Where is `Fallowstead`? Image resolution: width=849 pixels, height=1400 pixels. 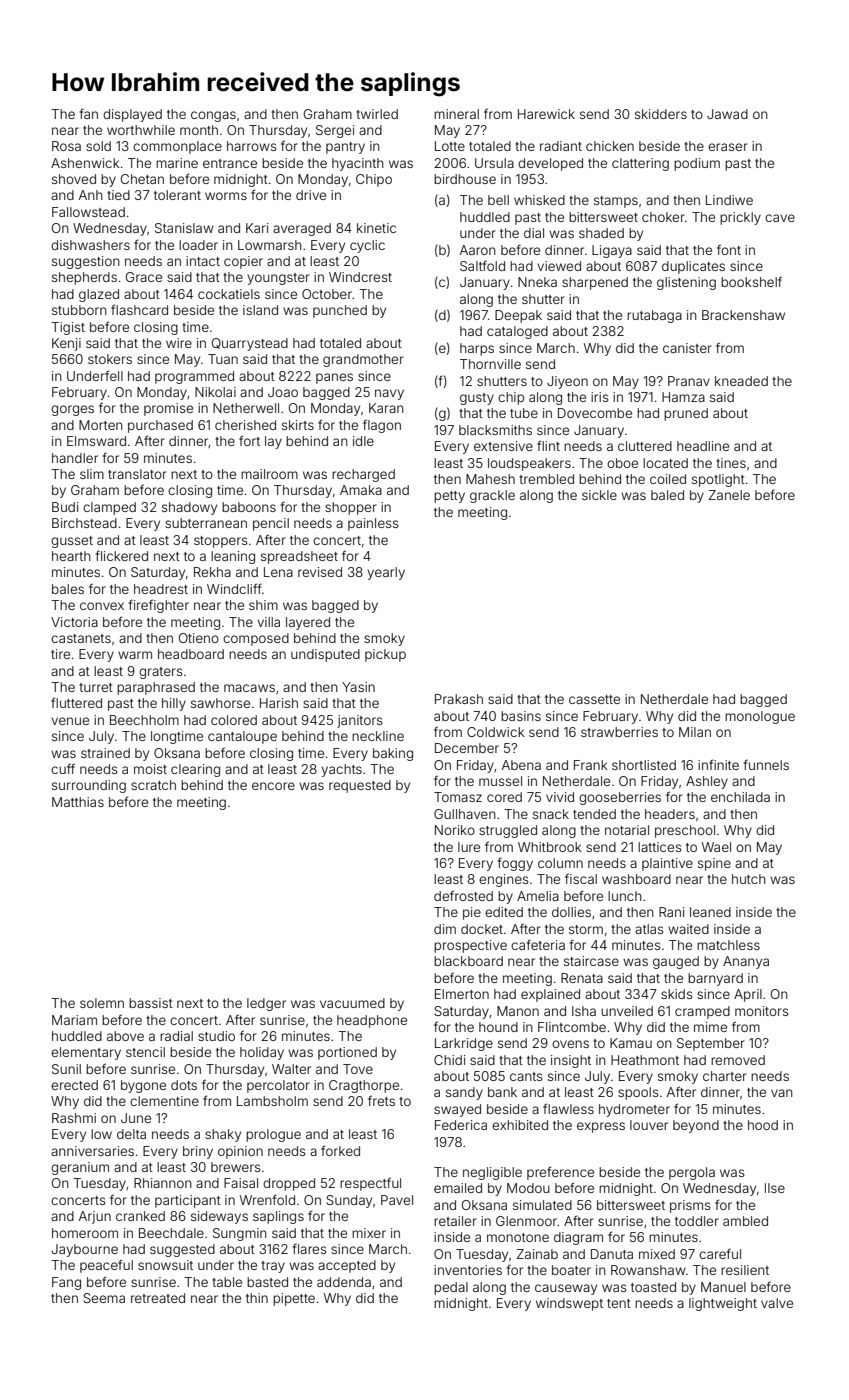 Fallowstead is located at coordinates (88, 212).
